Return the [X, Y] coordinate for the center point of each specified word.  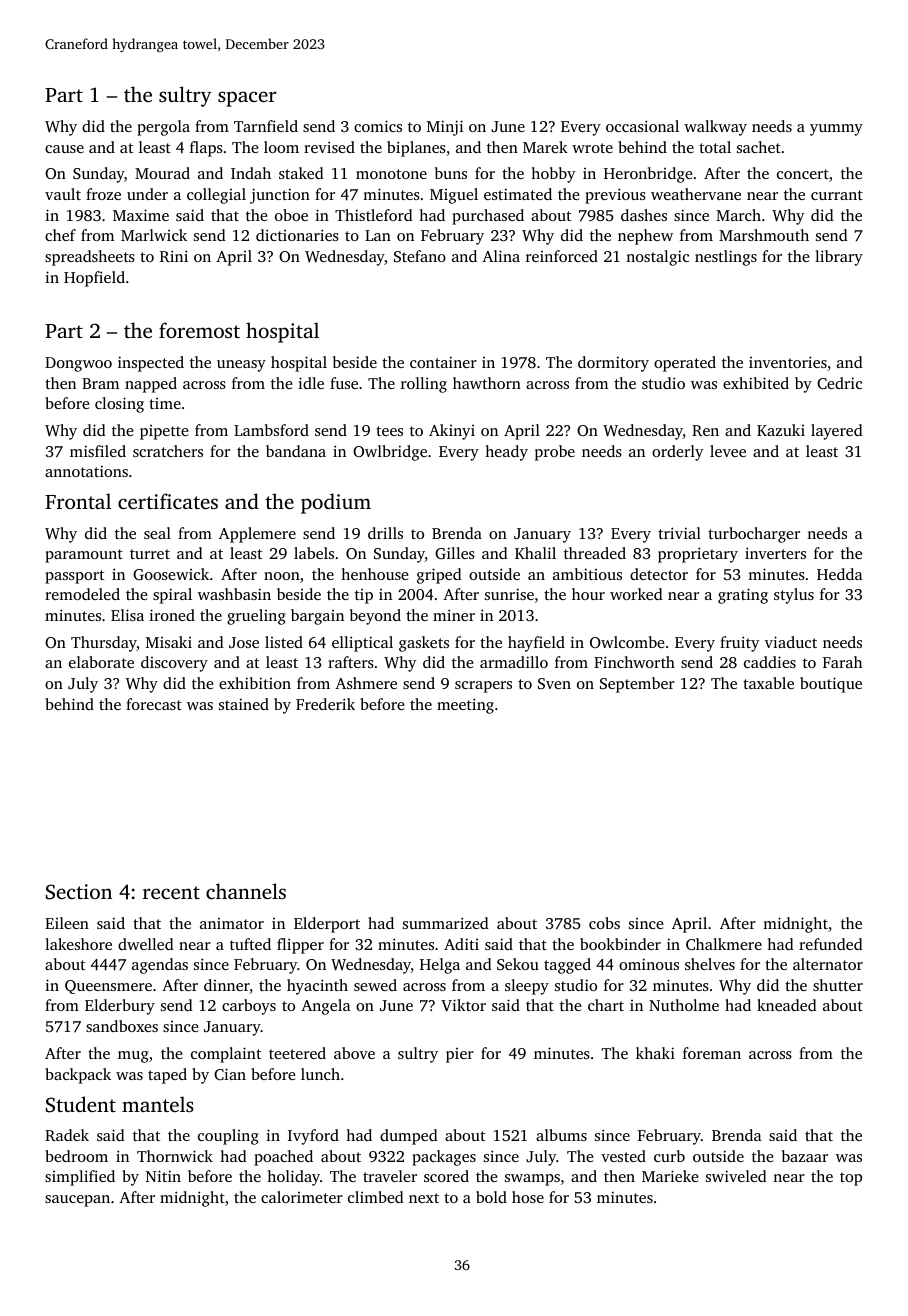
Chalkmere [724, 944]
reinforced [562, 256]
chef [60, 235]
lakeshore [78, 944]
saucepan [77, 1201]
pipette [164, 432]
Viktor [463, 1005]
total [715, 147]
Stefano [420, 256]
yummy [836, 130]
